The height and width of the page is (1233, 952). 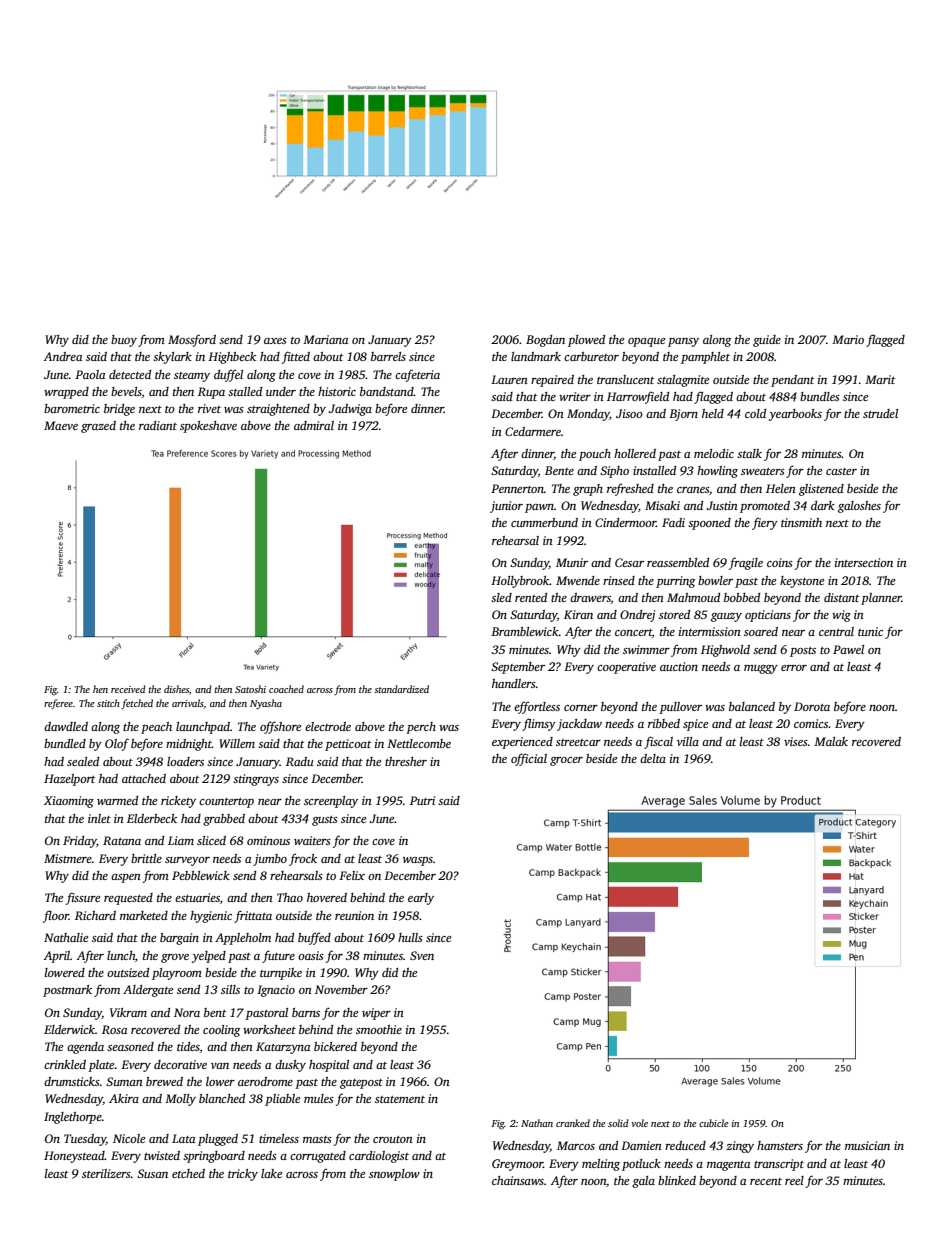 What do you see at coordinates (867, 1145) in the page?
I see `musician` at bounding box center [867, 1145].
